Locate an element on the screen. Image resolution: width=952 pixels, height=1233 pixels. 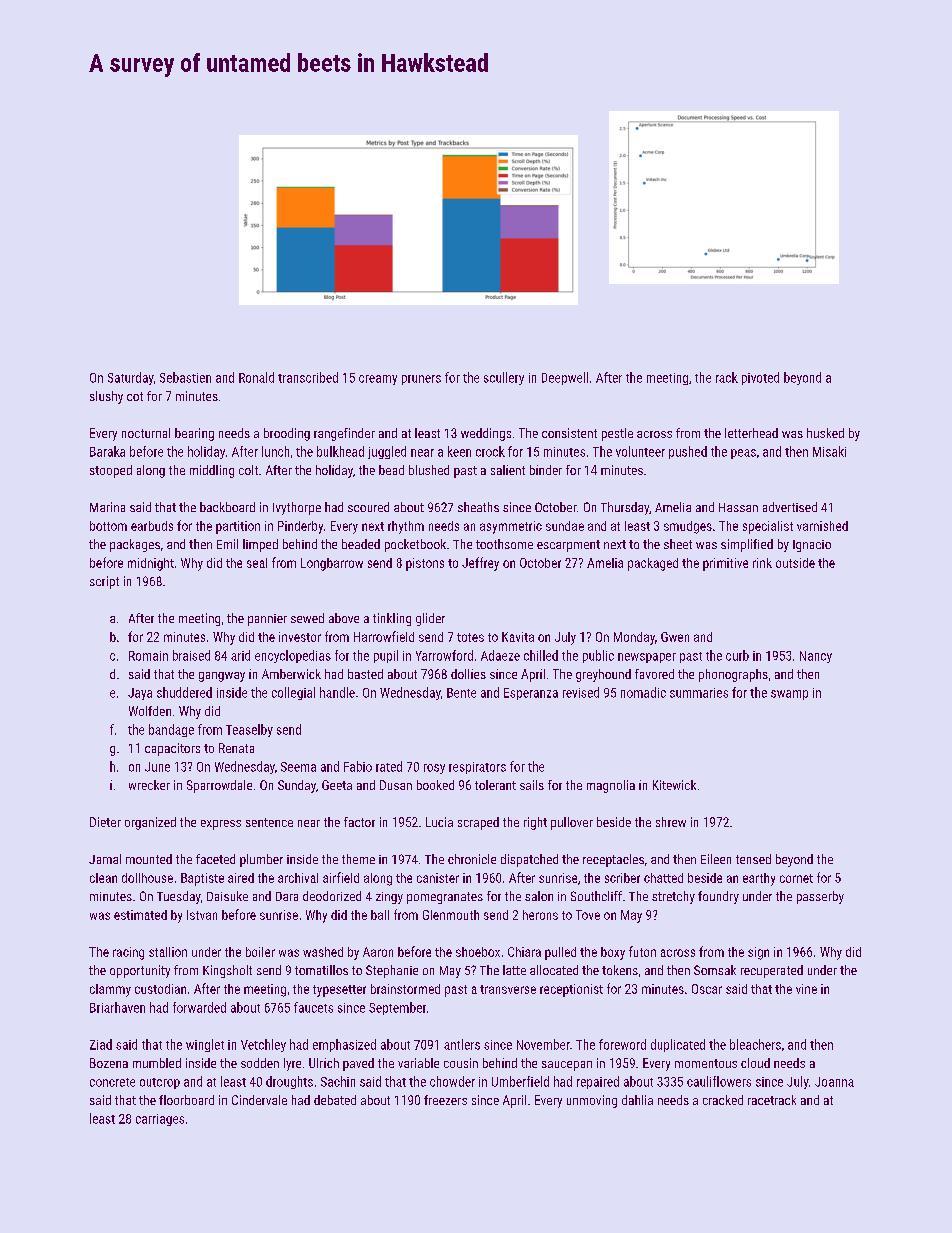
consistent is located at coordinates (569, 433).
